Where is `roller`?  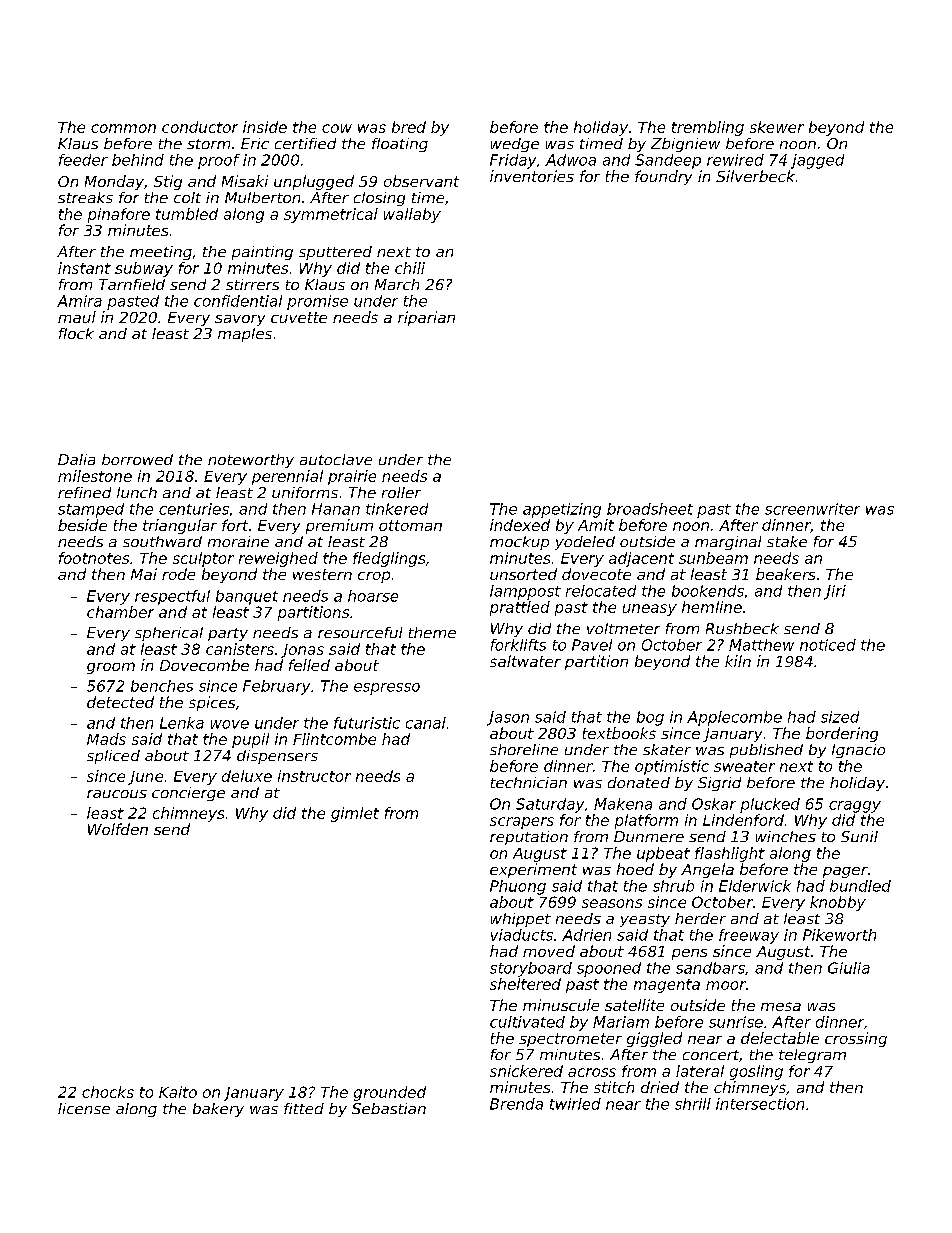
roller is located at coordinates (401, 492).
